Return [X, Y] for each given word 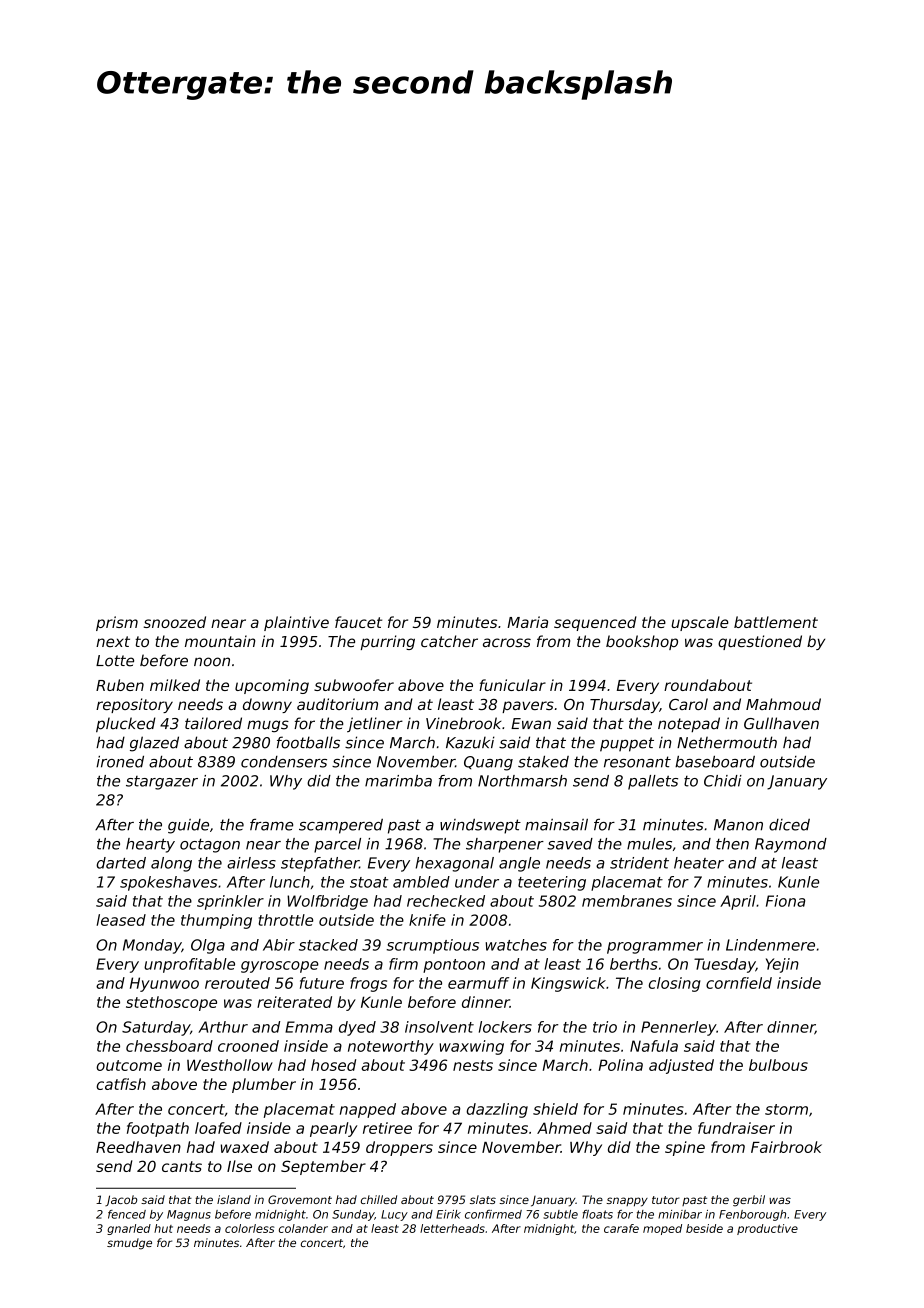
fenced [127, 1214]
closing [675, 984]
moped [662, 1229]
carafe [621, 1228]
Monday [152, 946]
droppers [399, 1148]
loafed [218, 1128]
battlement [776, 622]
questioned [760, 642]
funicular [512, 685]
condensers [284, 762]
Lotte [115, 661]
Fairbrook [786, 1147]
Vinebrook [463, 723]
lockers [505, 1027]
